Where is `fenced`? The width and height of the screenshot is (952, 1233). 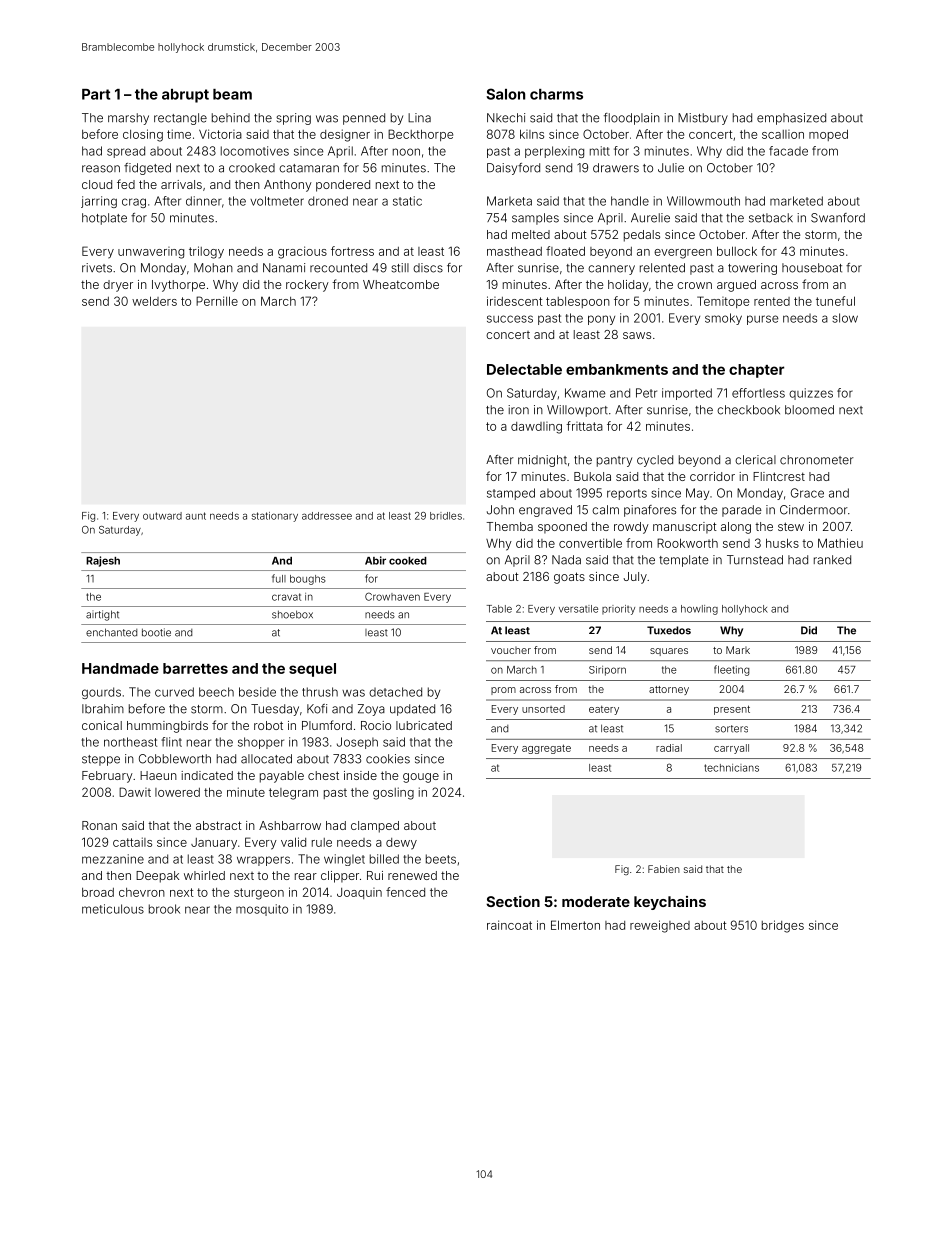
fenced is located at coordinates (405, 892).
